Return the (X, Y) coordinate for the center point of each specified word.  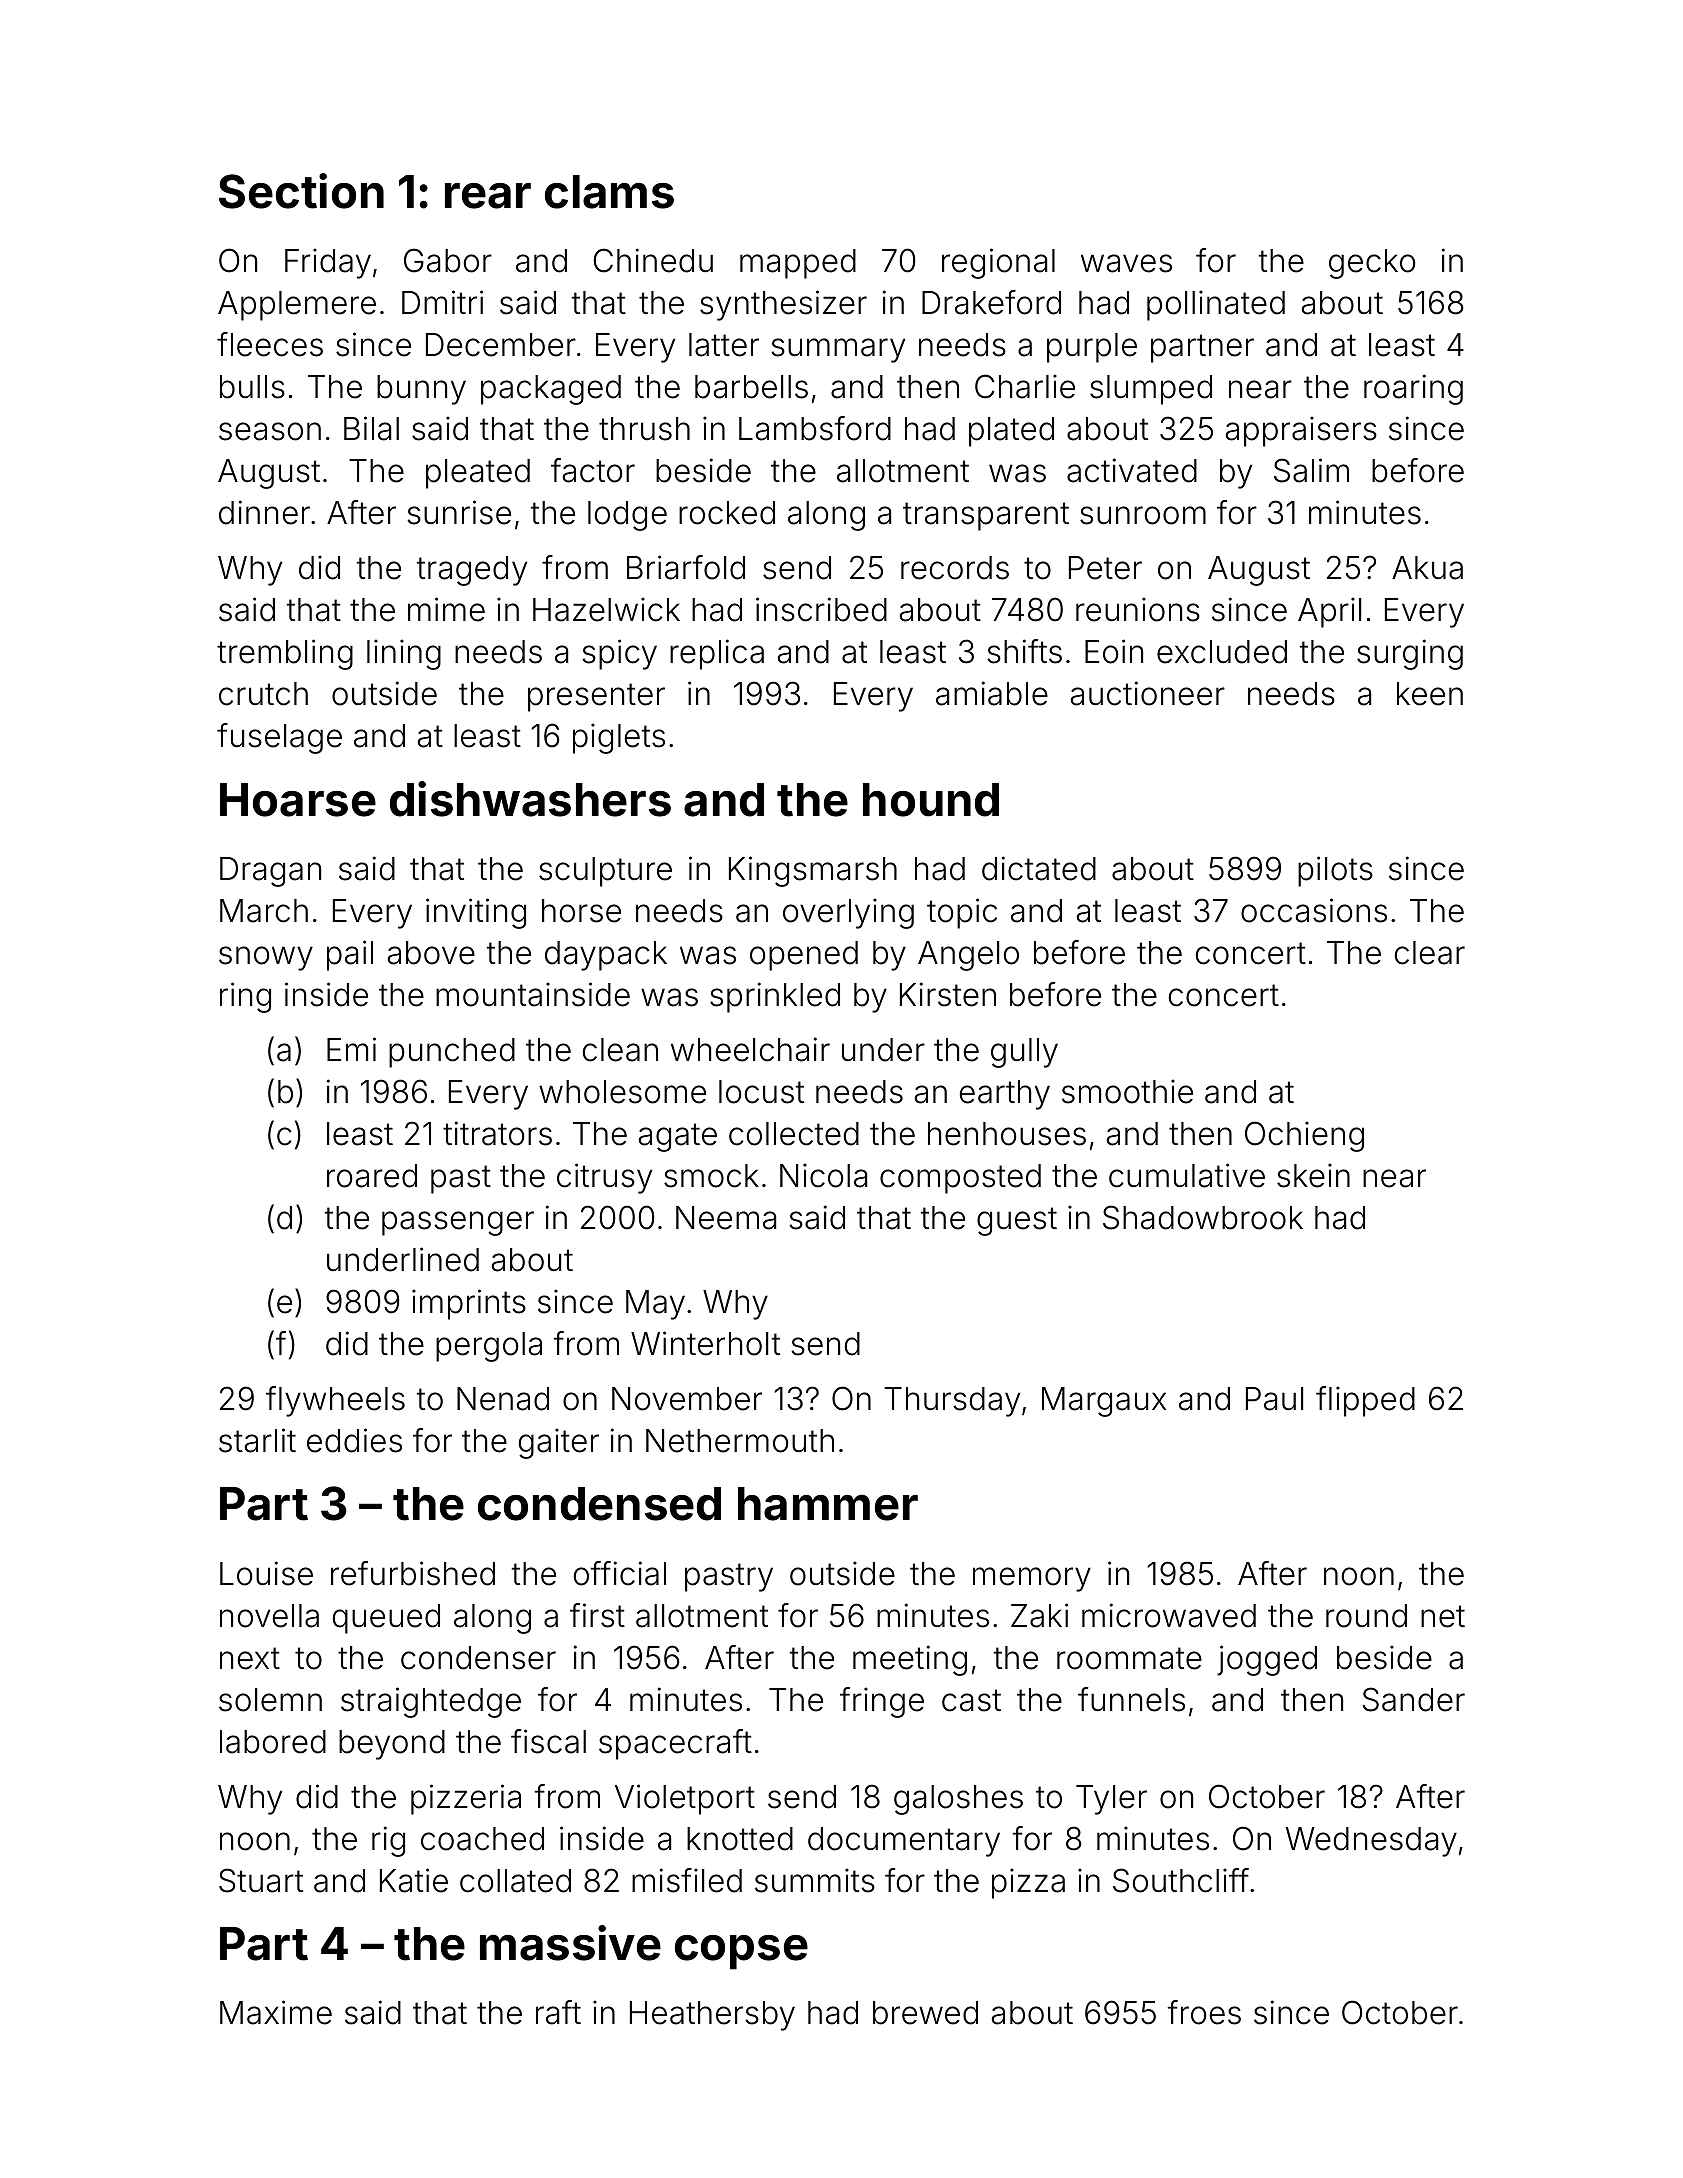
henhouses (1007, 1134)
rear (488, 196)
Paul (1274, 1399)
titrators (497, 1133)
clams (609, 192)
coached (482, 1839)
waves (1126, 263)
